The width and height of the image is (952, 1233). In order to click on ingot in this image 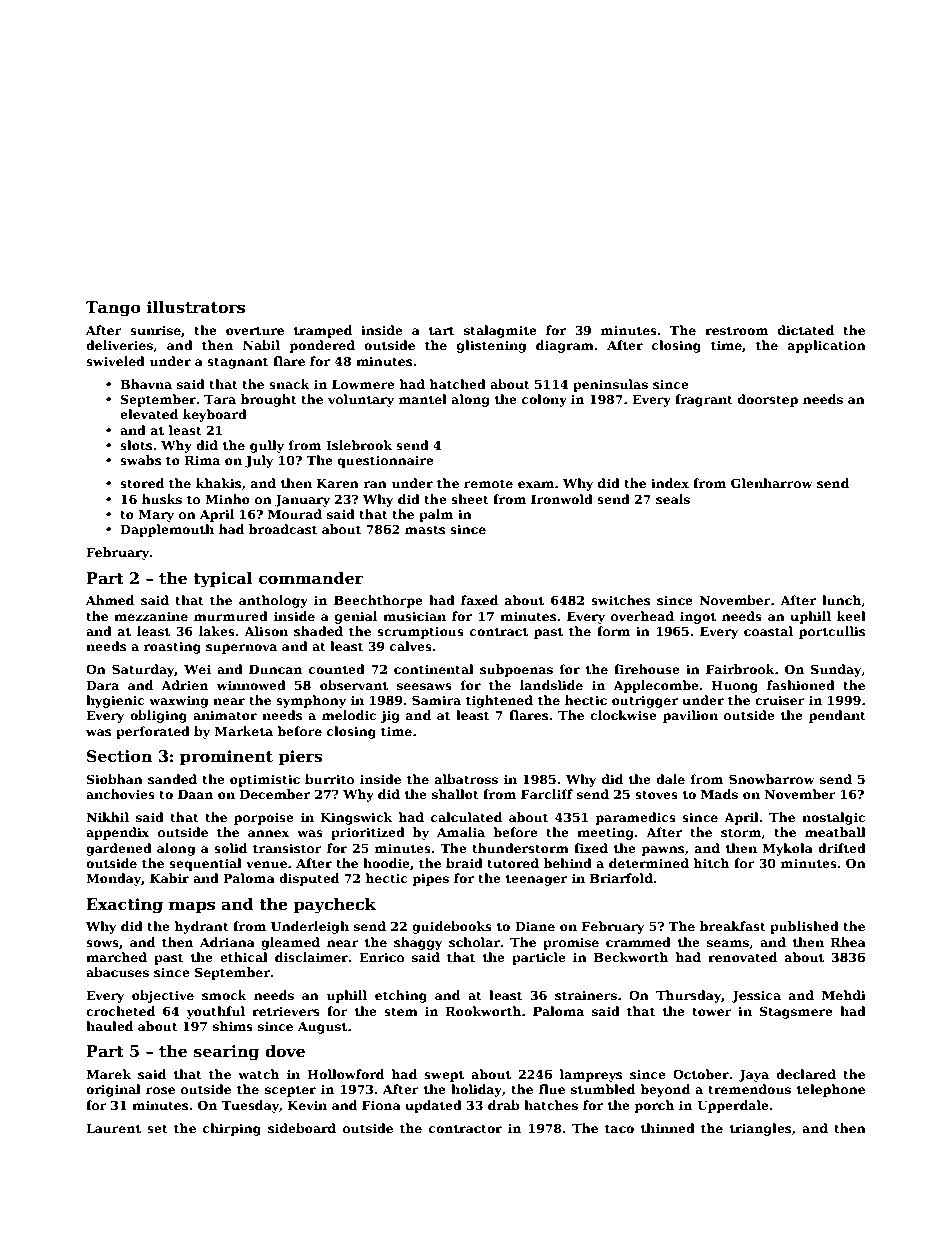, I will do `click(698, 618)`.
